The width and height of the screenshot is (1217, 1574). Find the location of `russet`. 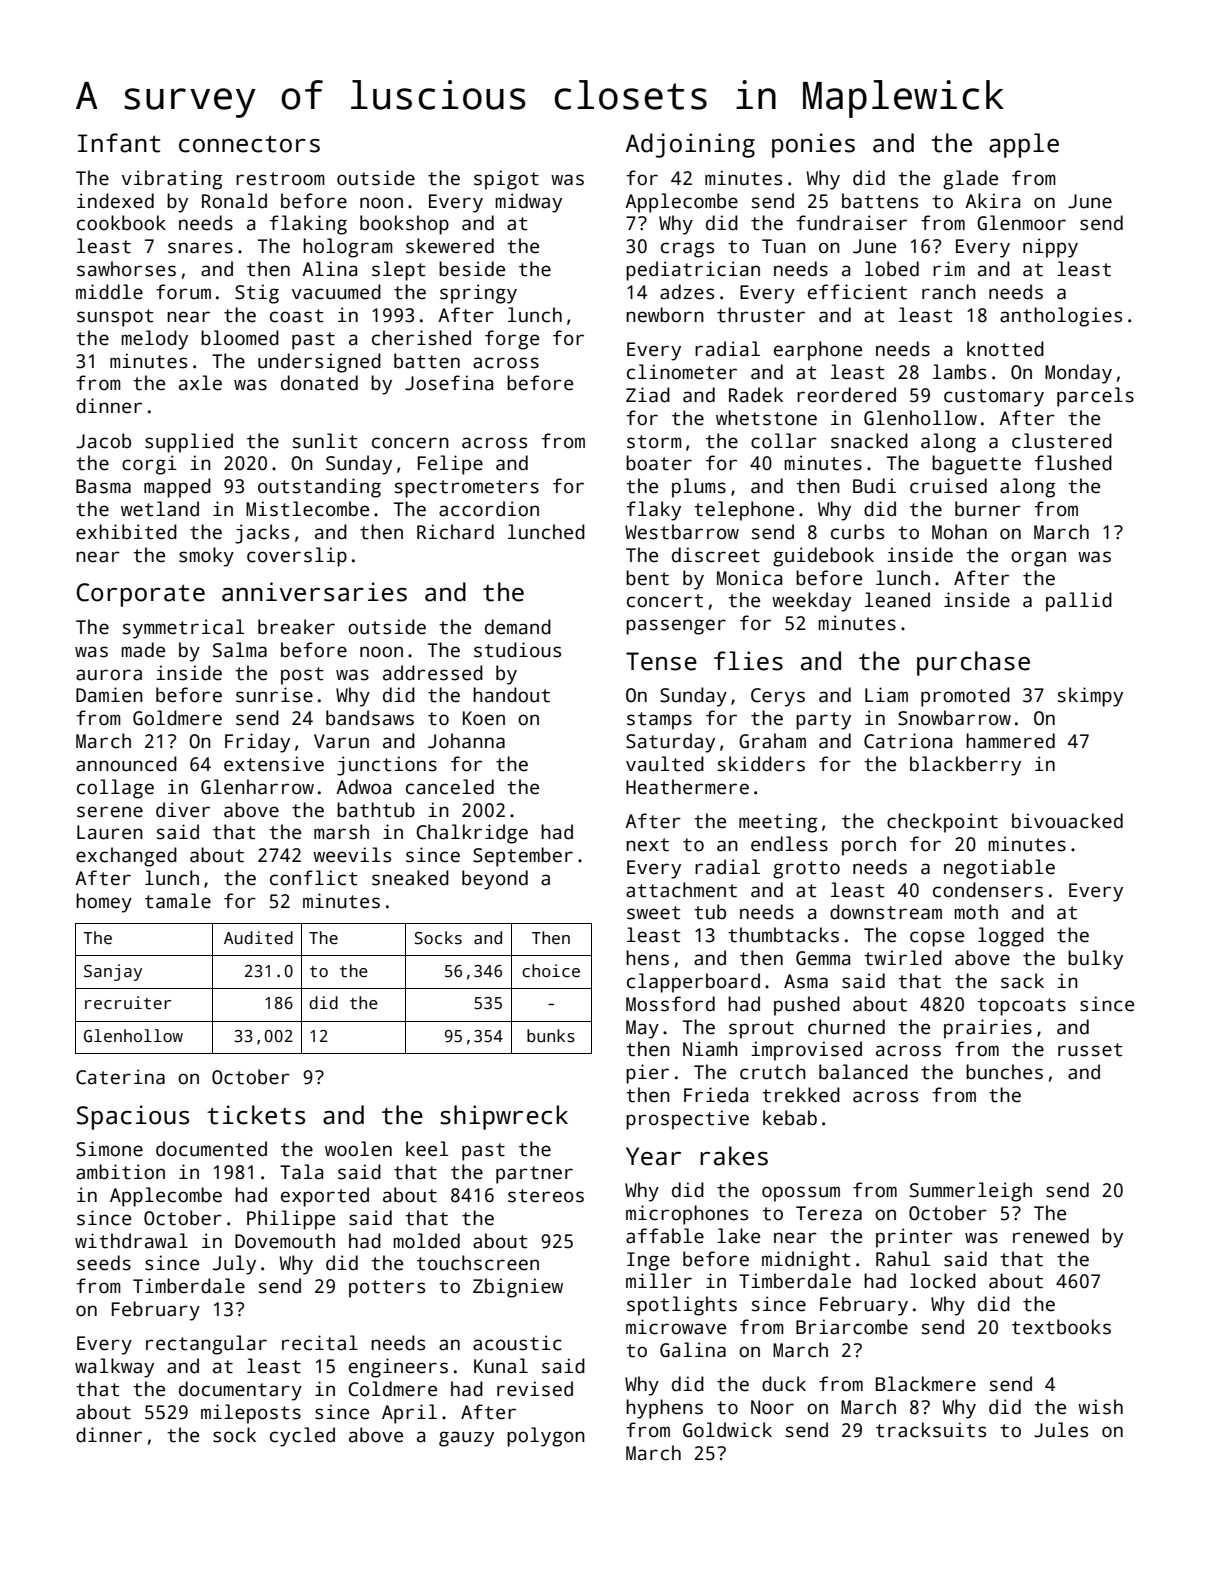

russet is located at coordinates (1090, 1050).
